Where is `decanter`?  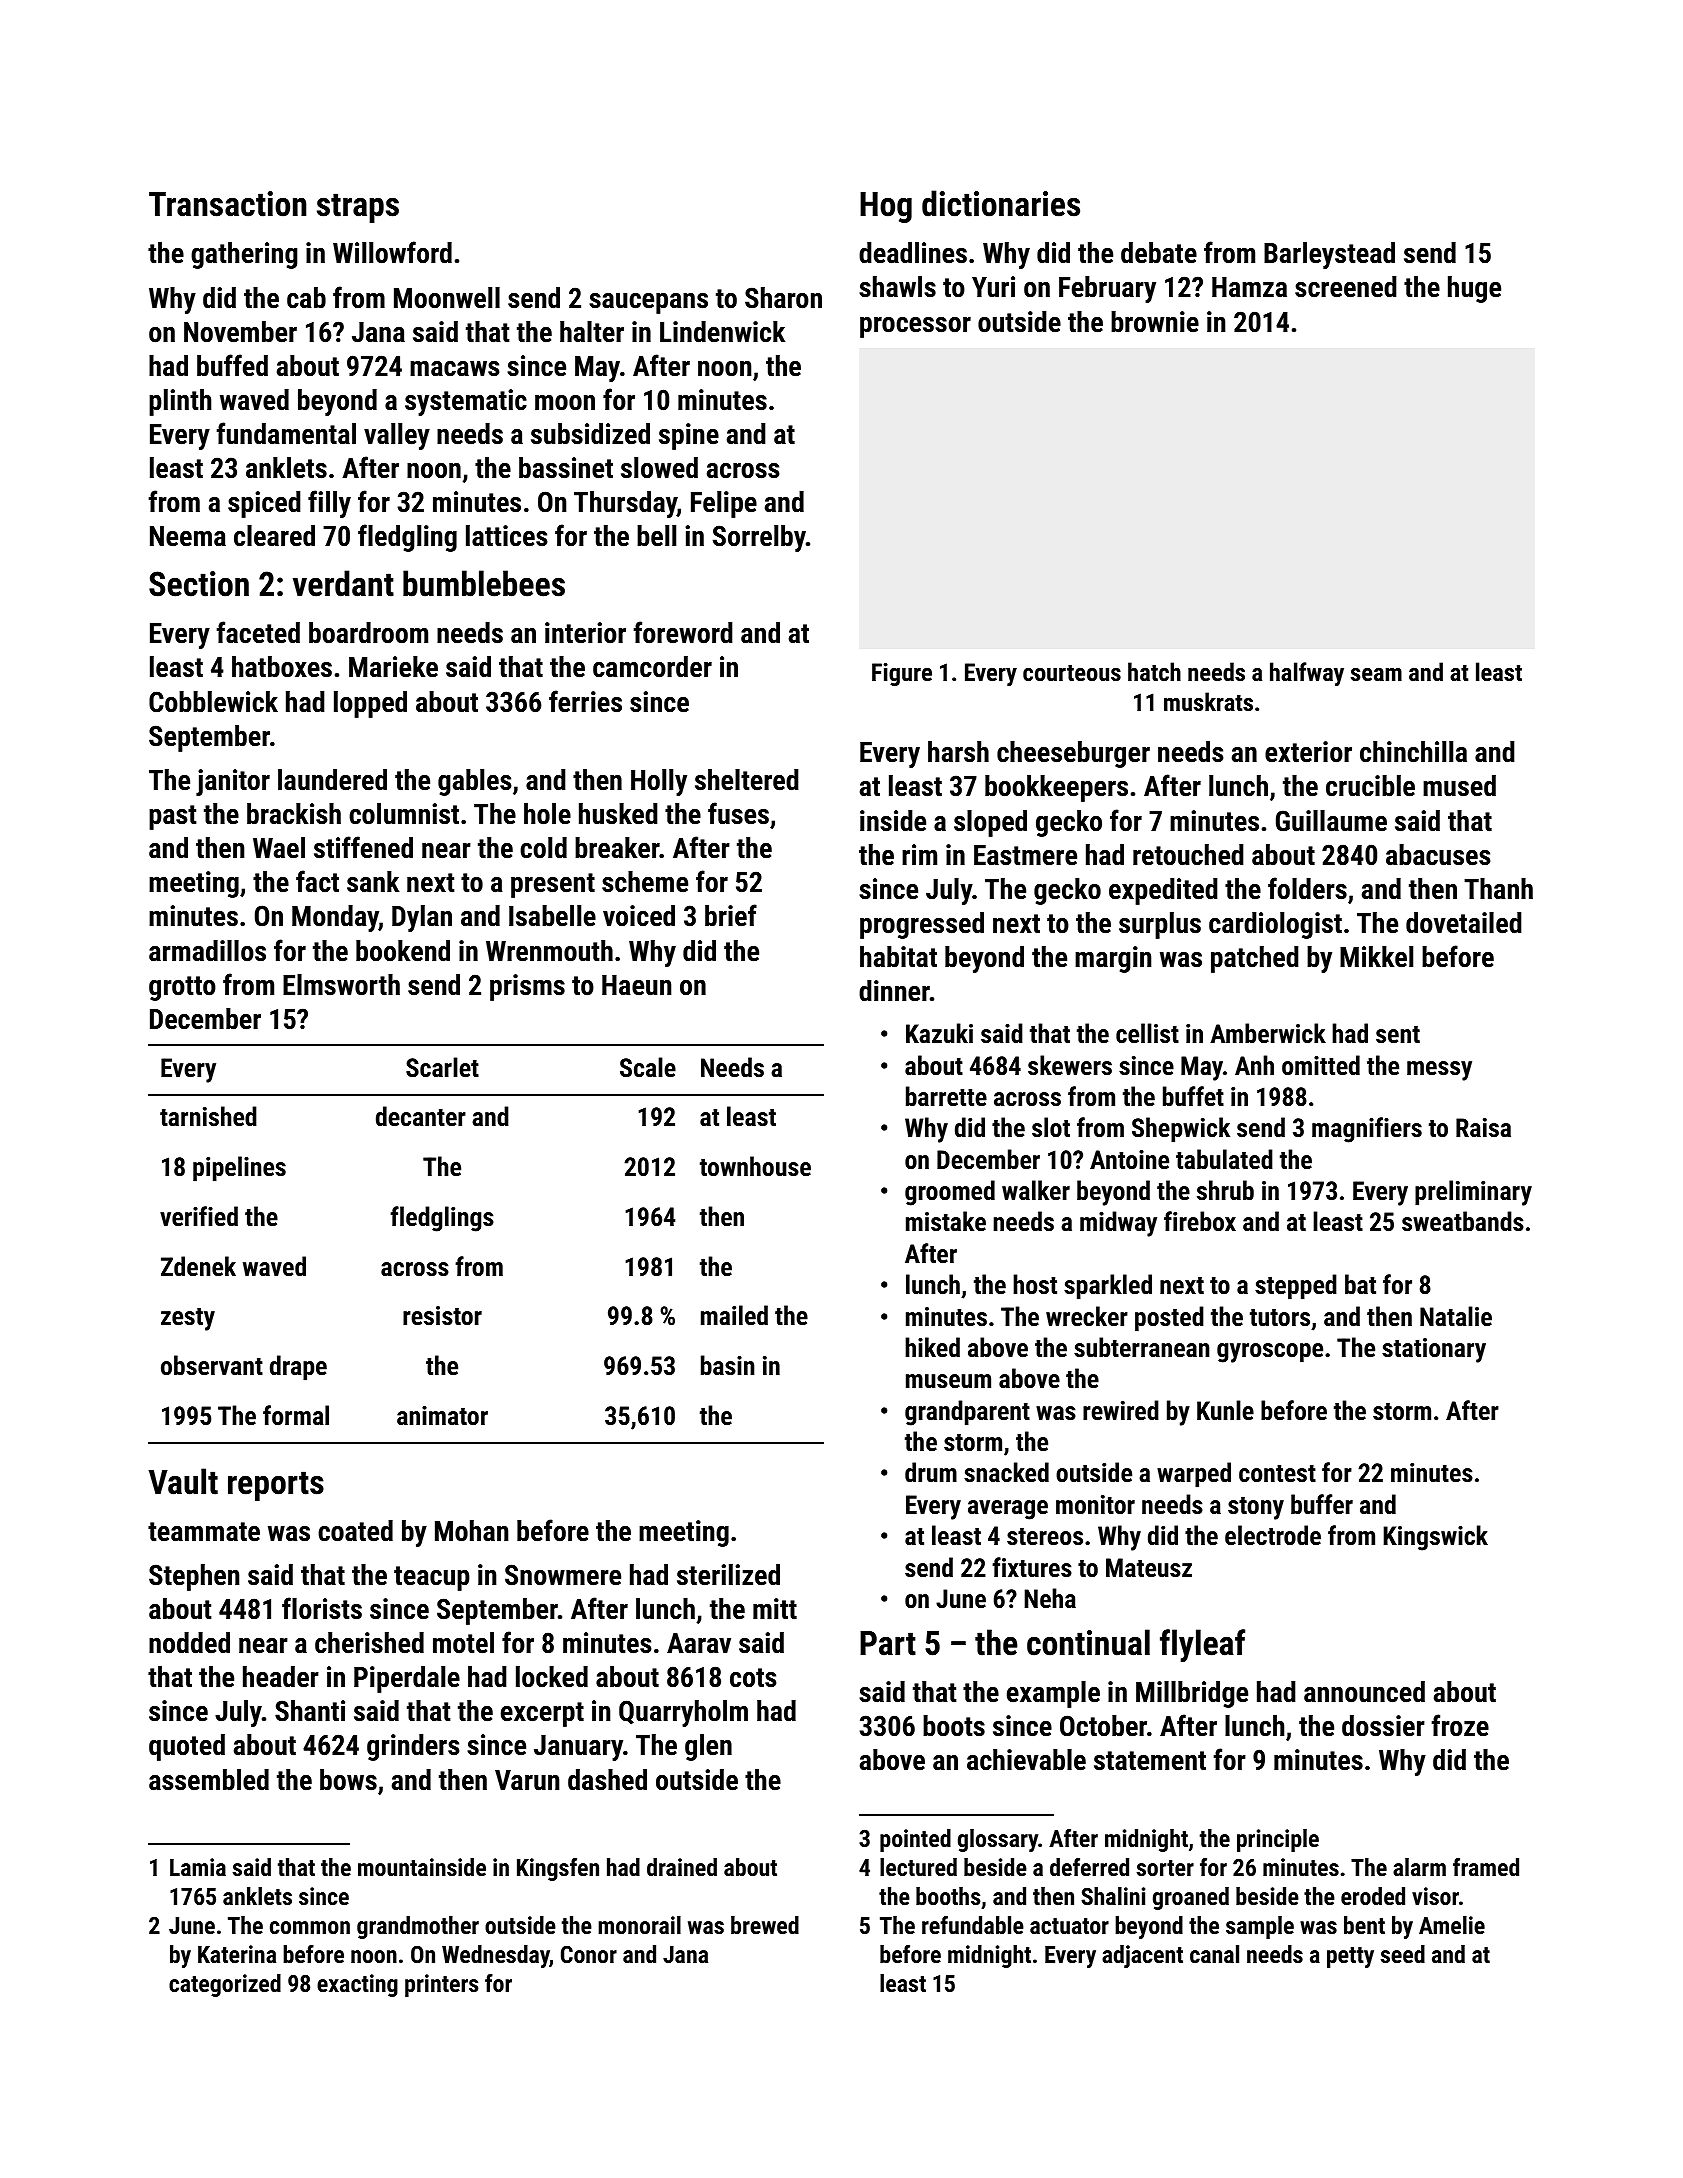 decanter is located at coordinates (421, 1116).
